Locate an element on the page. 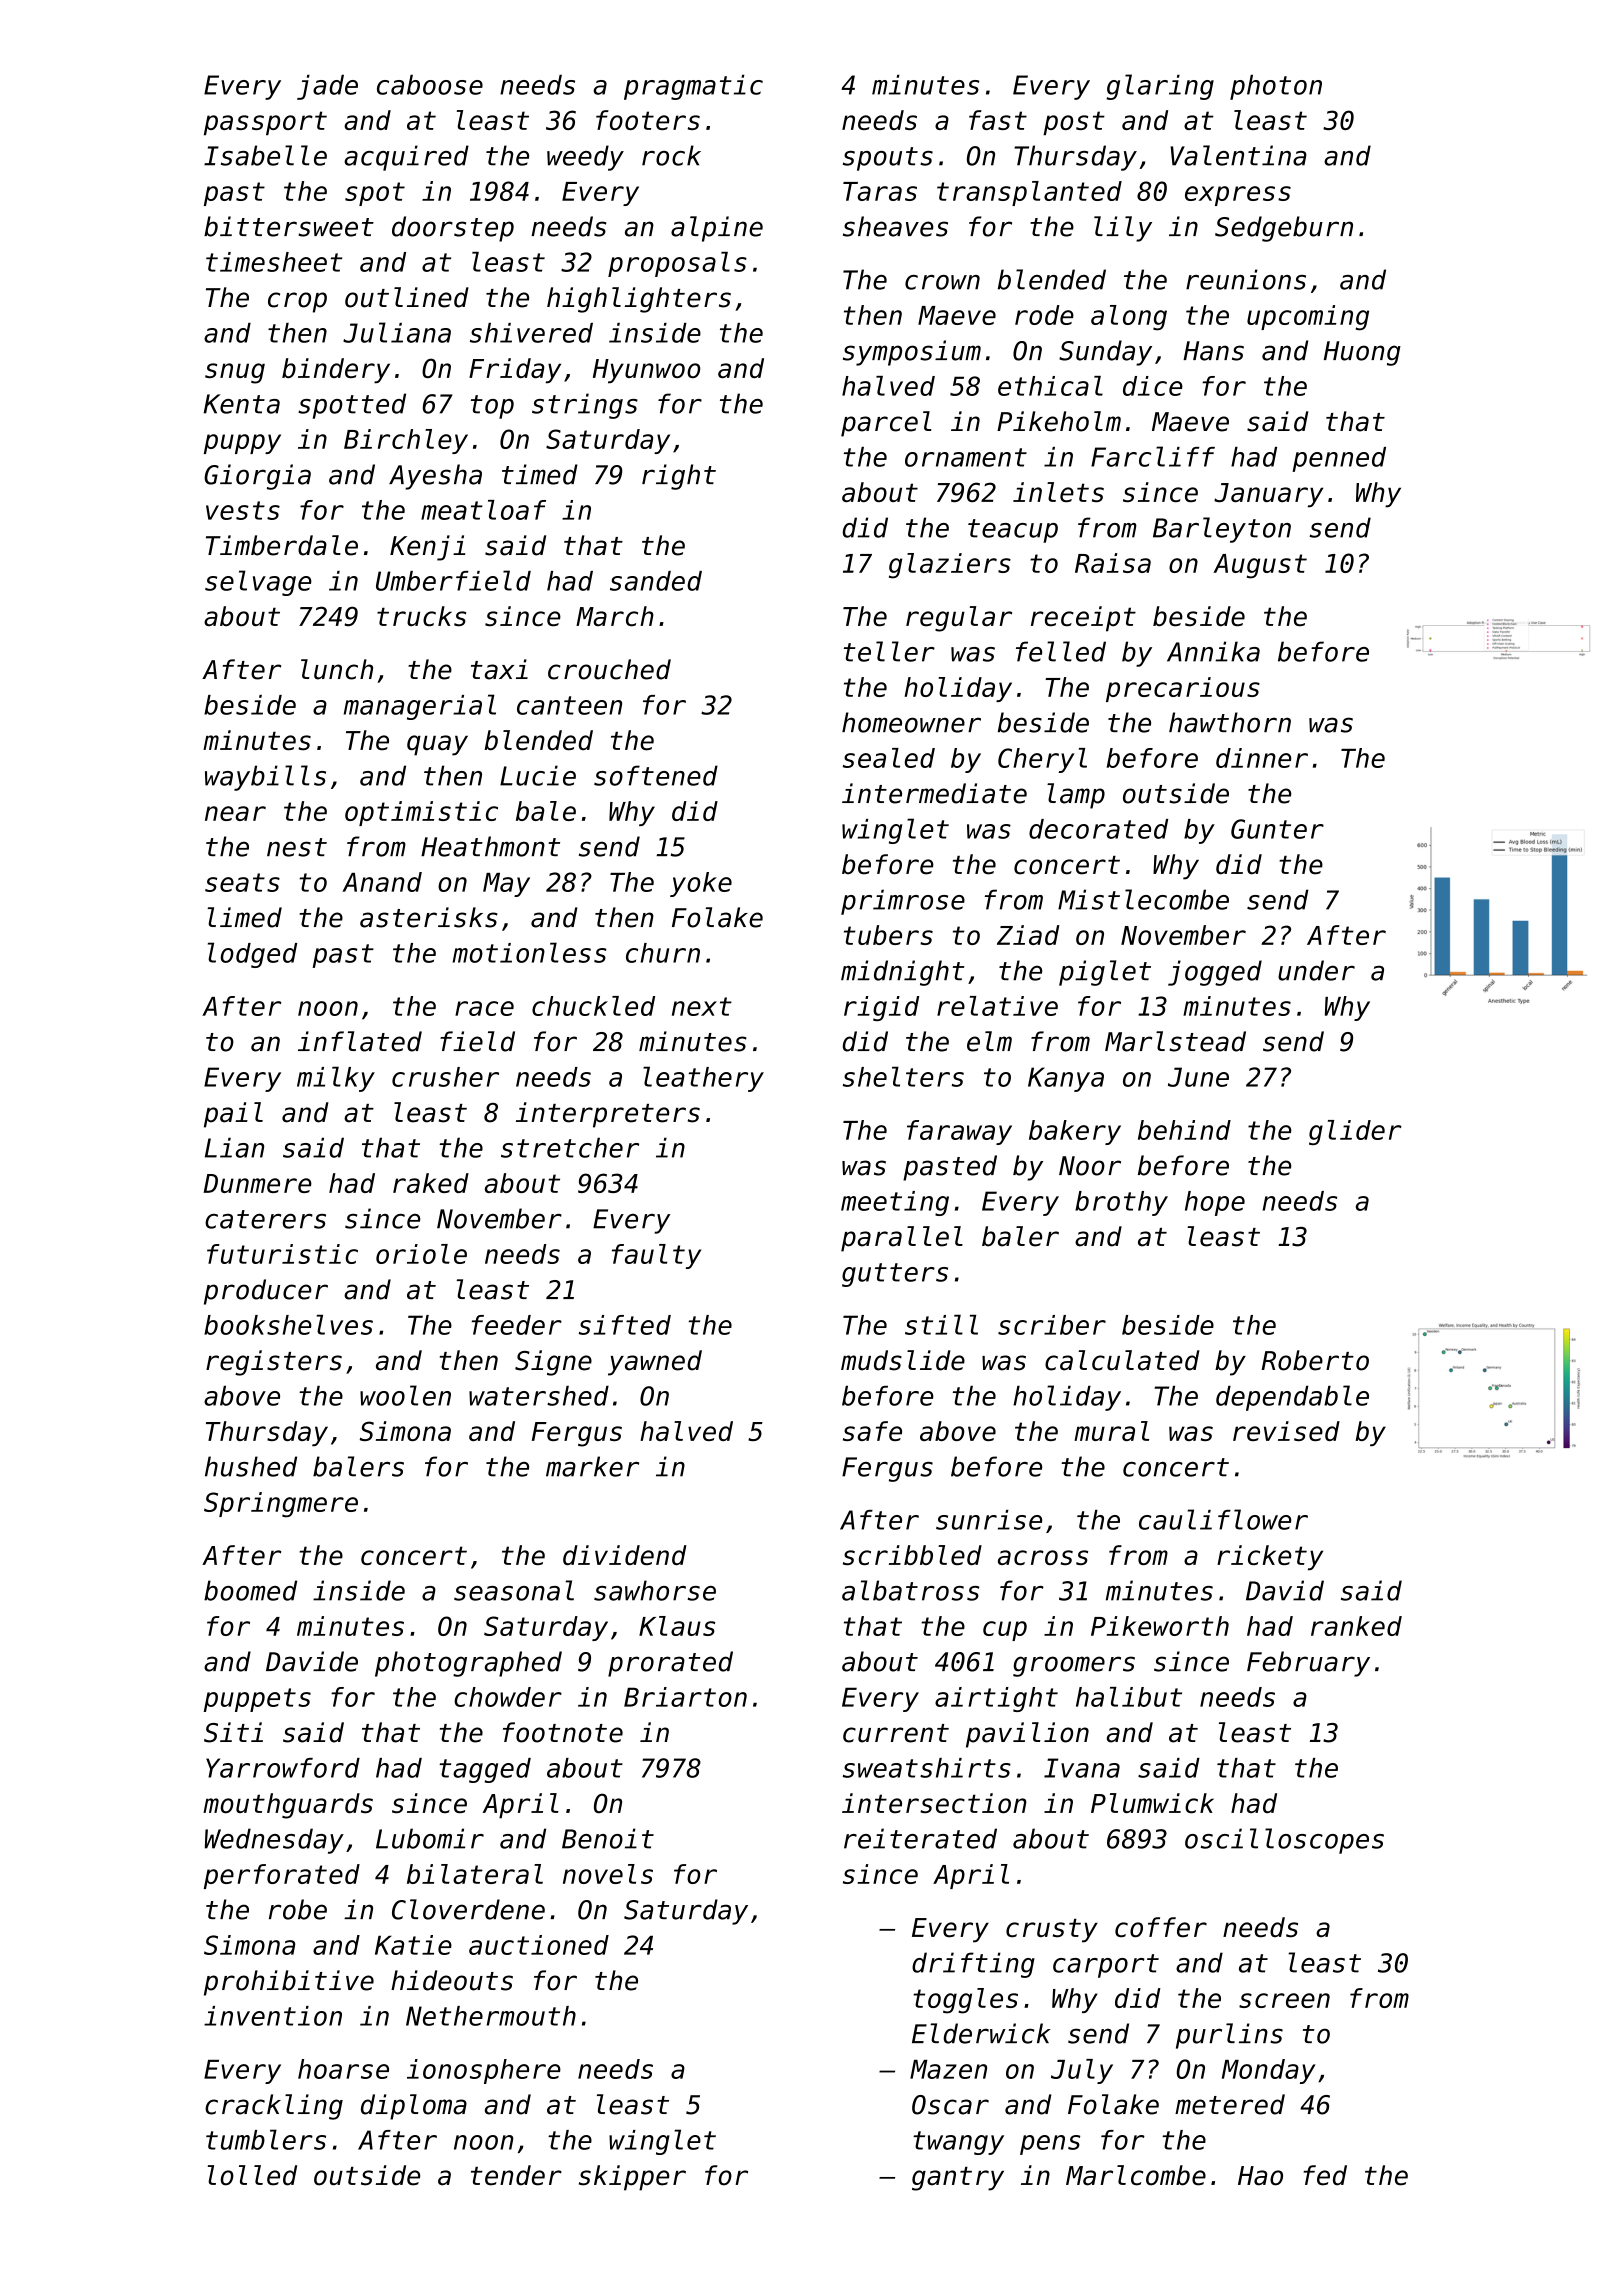 This page has height=2292, width=1620. pragmatic is located at coordinates (693, 87).
